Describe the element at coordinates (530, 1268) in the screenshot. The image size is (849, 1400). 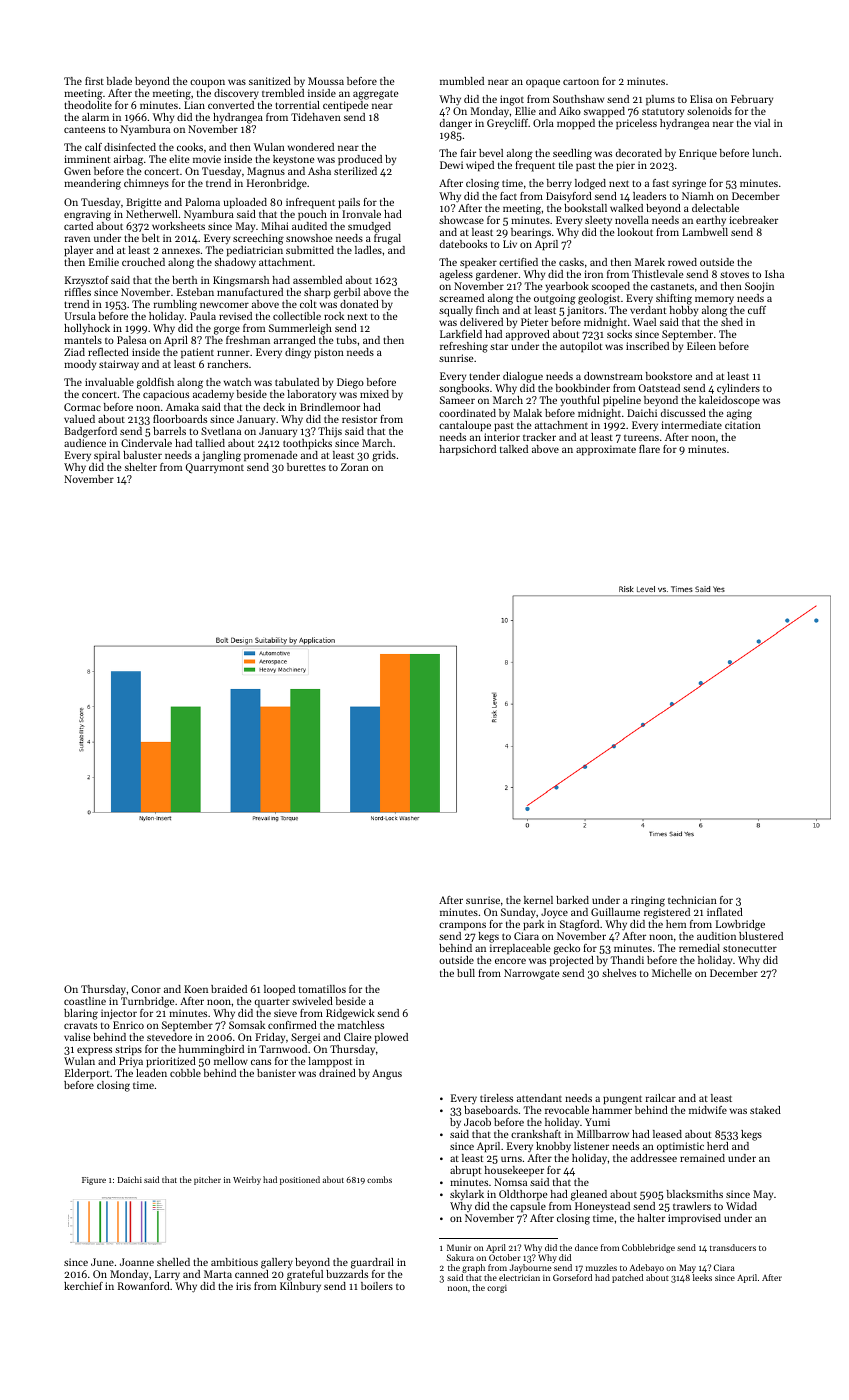
I see `Jaybourne` at that location.
